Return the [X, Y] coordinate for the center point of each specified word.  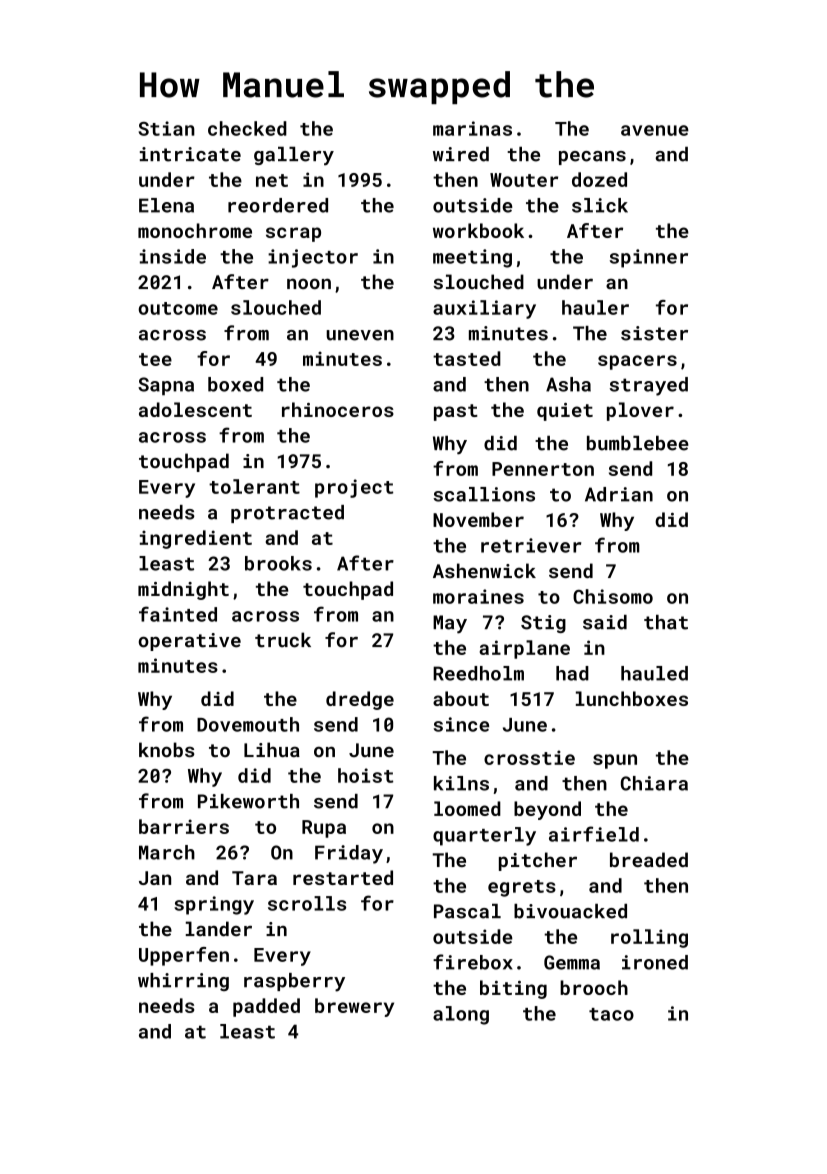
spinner [649, 258]
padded [266, 1007]
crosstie [529, 757]
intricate [190, 154]
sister [654, 333]
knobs [167, 750]
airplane [524, 649]
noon [309, 283]
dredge [360, 700]
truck [283, 640]
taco [611, 1014]
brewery [354, 1007]
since [461, 724]
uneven [360, 335]
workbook [478, 230]
